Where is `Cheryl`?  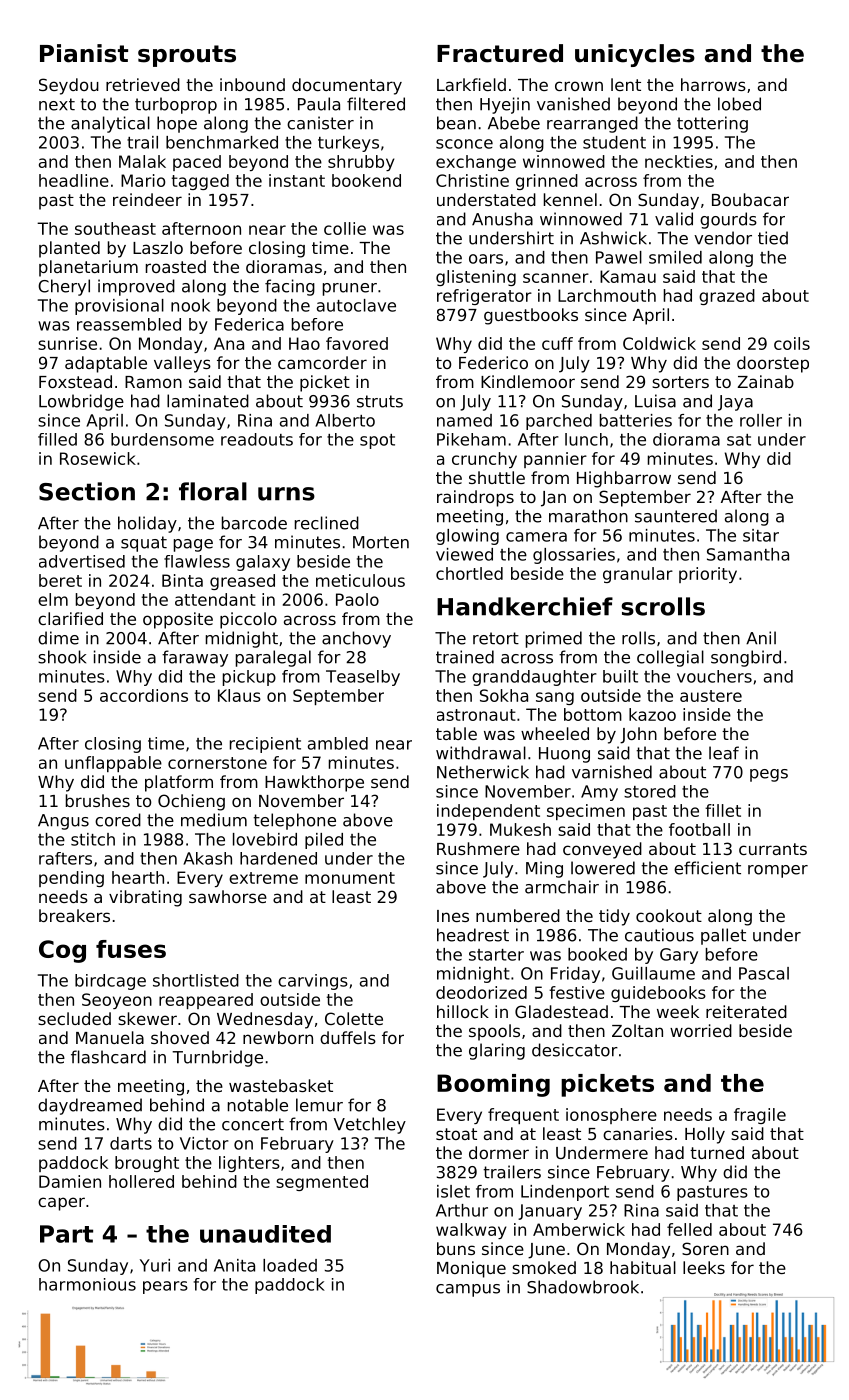 Cheryl is located at coordinates (64, 287).
